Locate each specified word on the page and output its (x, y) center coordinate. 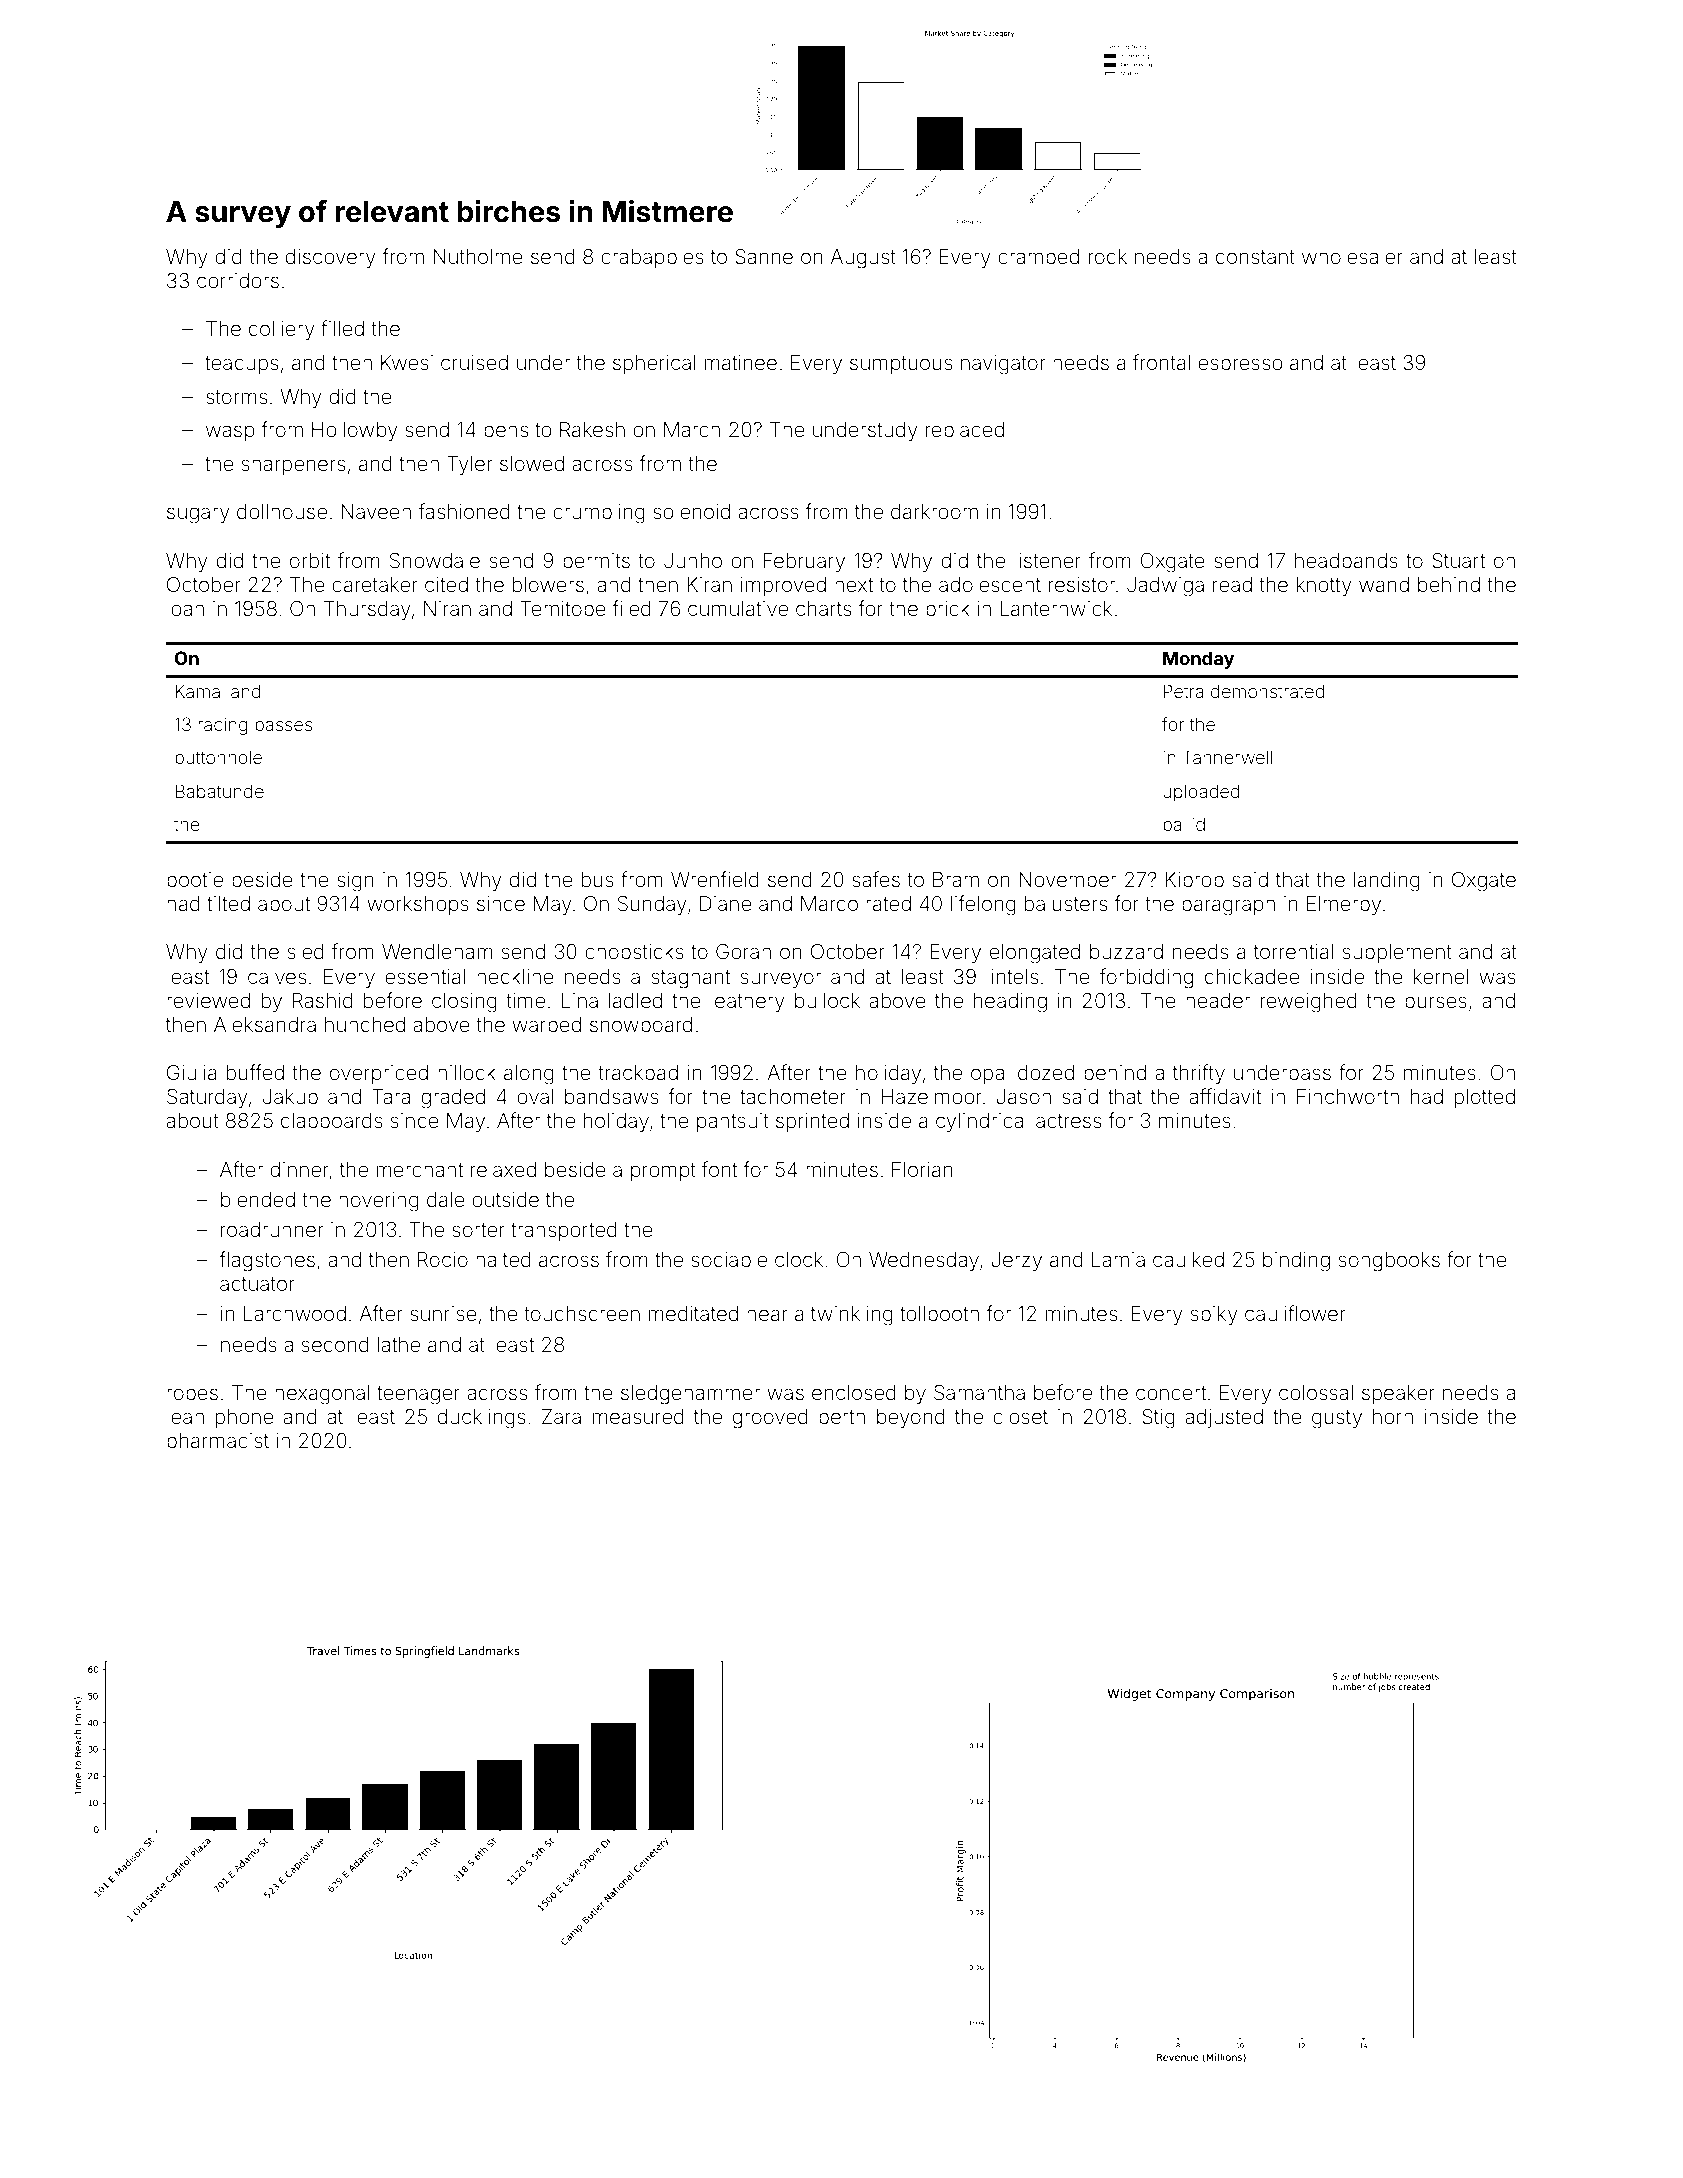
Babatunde (220, 791)
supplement (1397, 953)
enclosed (854, 1392)
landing (1387, 882)
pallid (1184, 826)
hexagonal (322, 1395)
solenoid (691, 511)
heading (1010, 1003)
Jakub (290, 1096)
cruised (474, 362)
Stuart (1458, 561)
